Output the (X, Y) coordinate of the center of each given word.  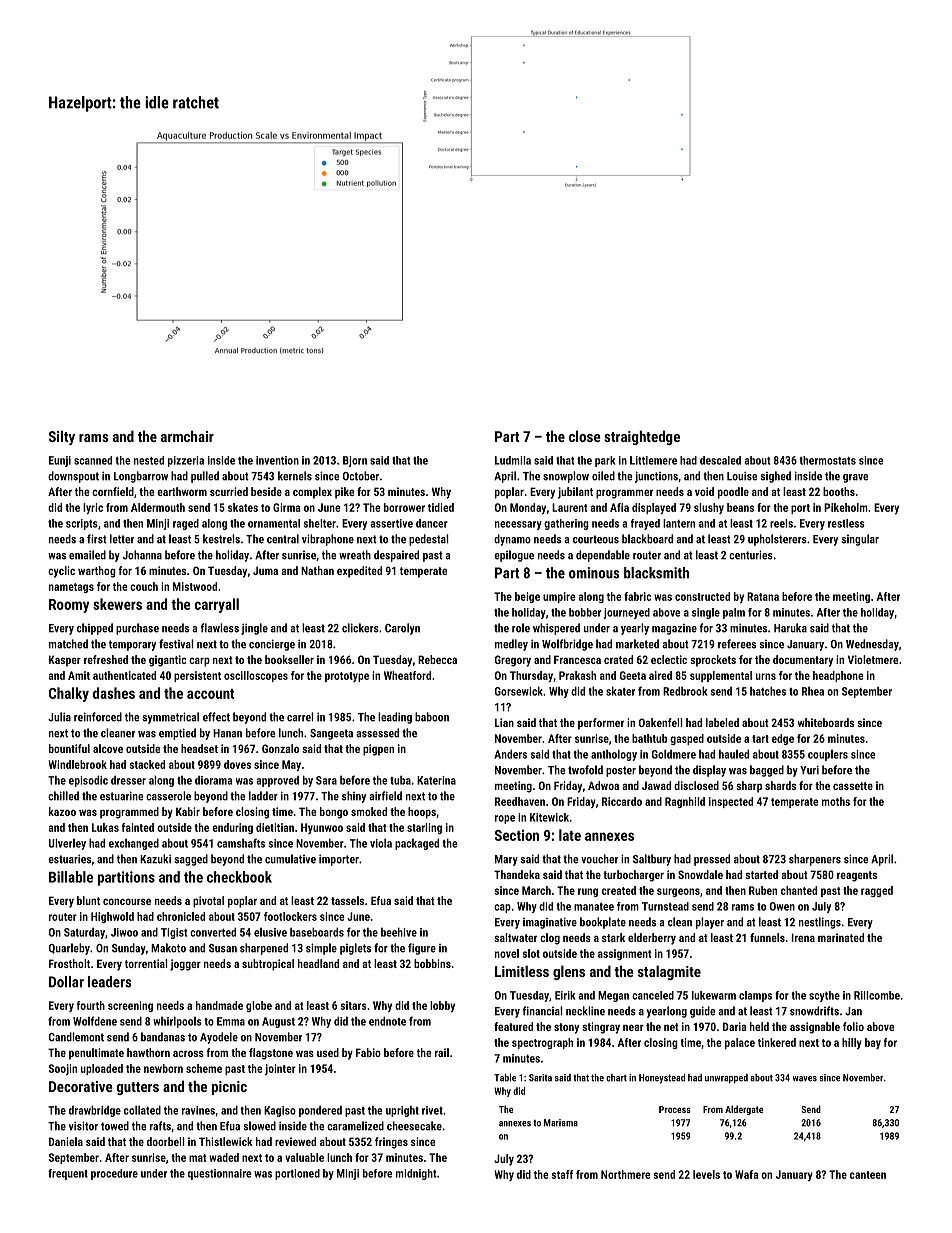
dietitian (275, 827)
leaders (109, 982)
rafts (160, 1126)
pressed (712, 860)
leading (395, 718)
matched (68, 644)
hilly (852, 1043)
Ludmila (513, 460)
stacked (147, 764)
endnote (387, 1021)
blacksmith (656, 573)
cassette (853, 786)
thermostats (828, 460)
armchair (187, 436)
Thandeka (517, 874)
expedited (359, 572)
